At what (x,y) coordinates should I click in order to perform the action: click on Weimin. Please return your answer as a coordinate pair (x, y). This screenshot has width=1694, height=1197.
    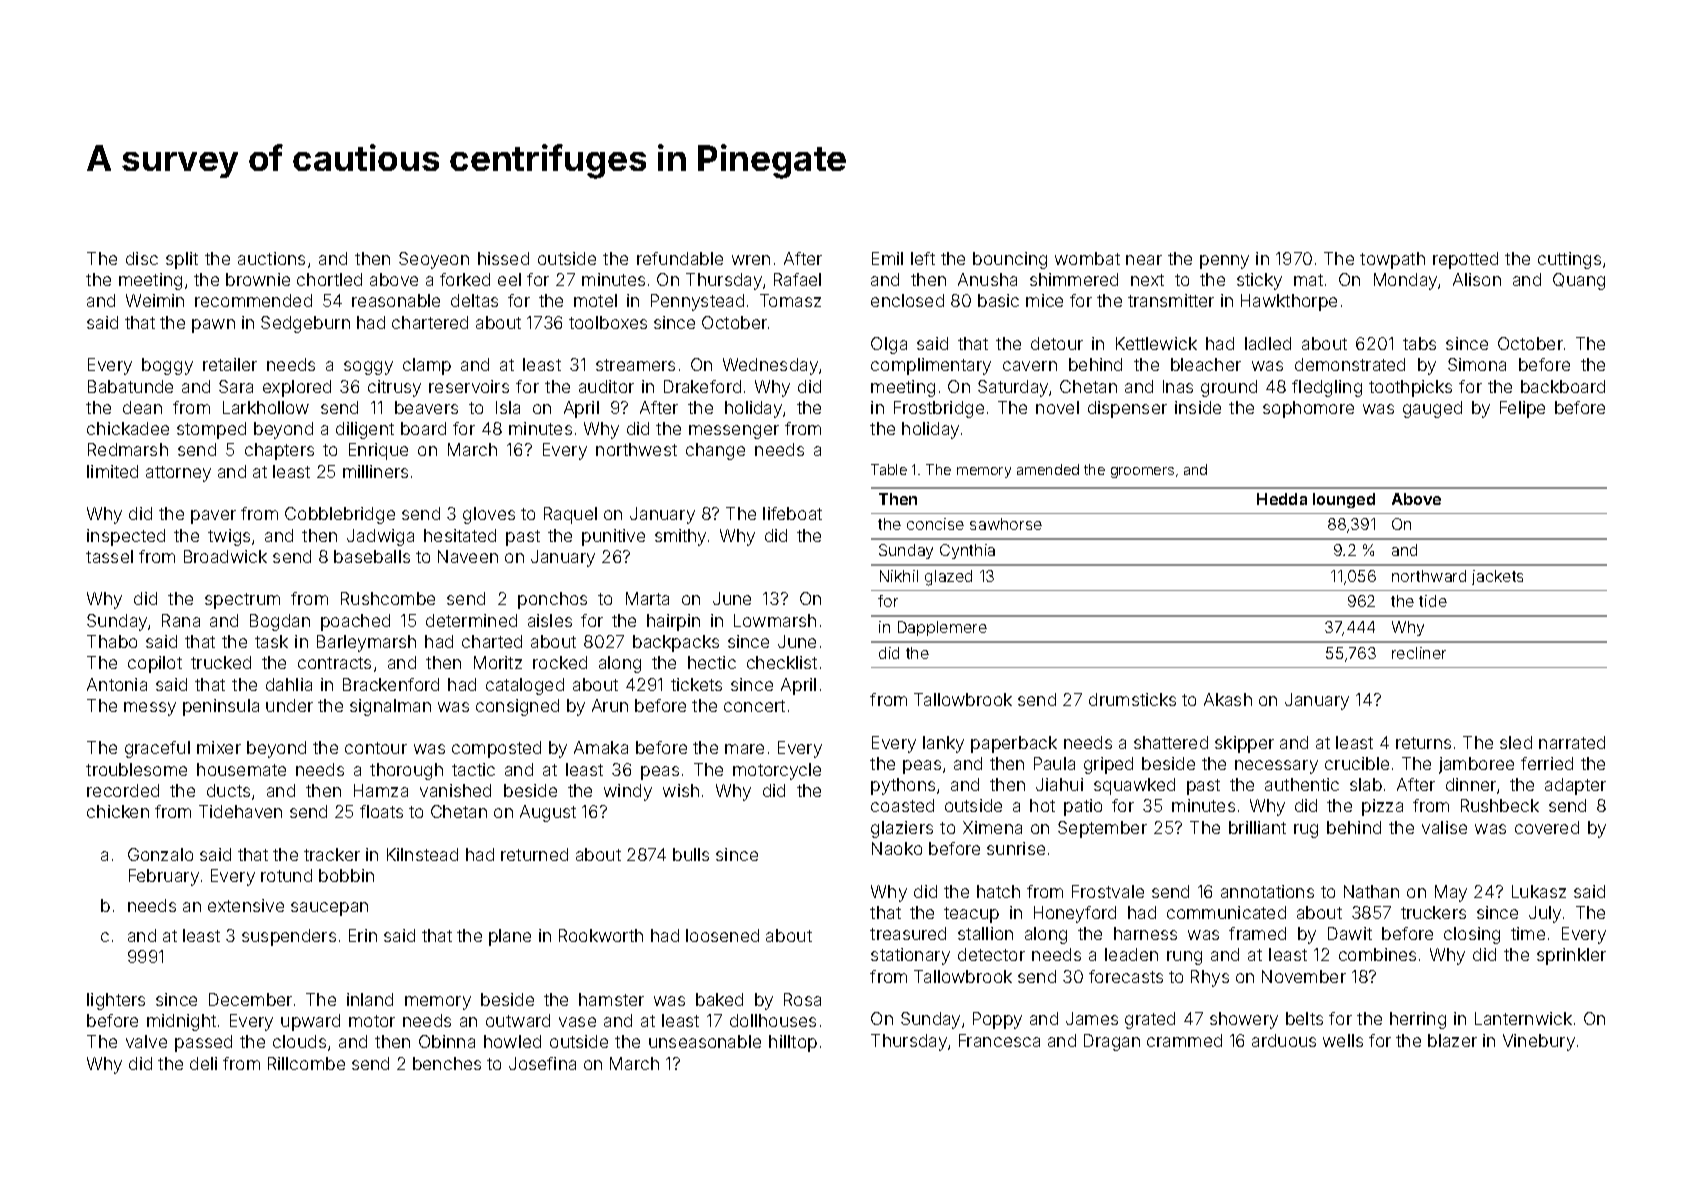
    Looking at the image, I should click on (155, 300).
